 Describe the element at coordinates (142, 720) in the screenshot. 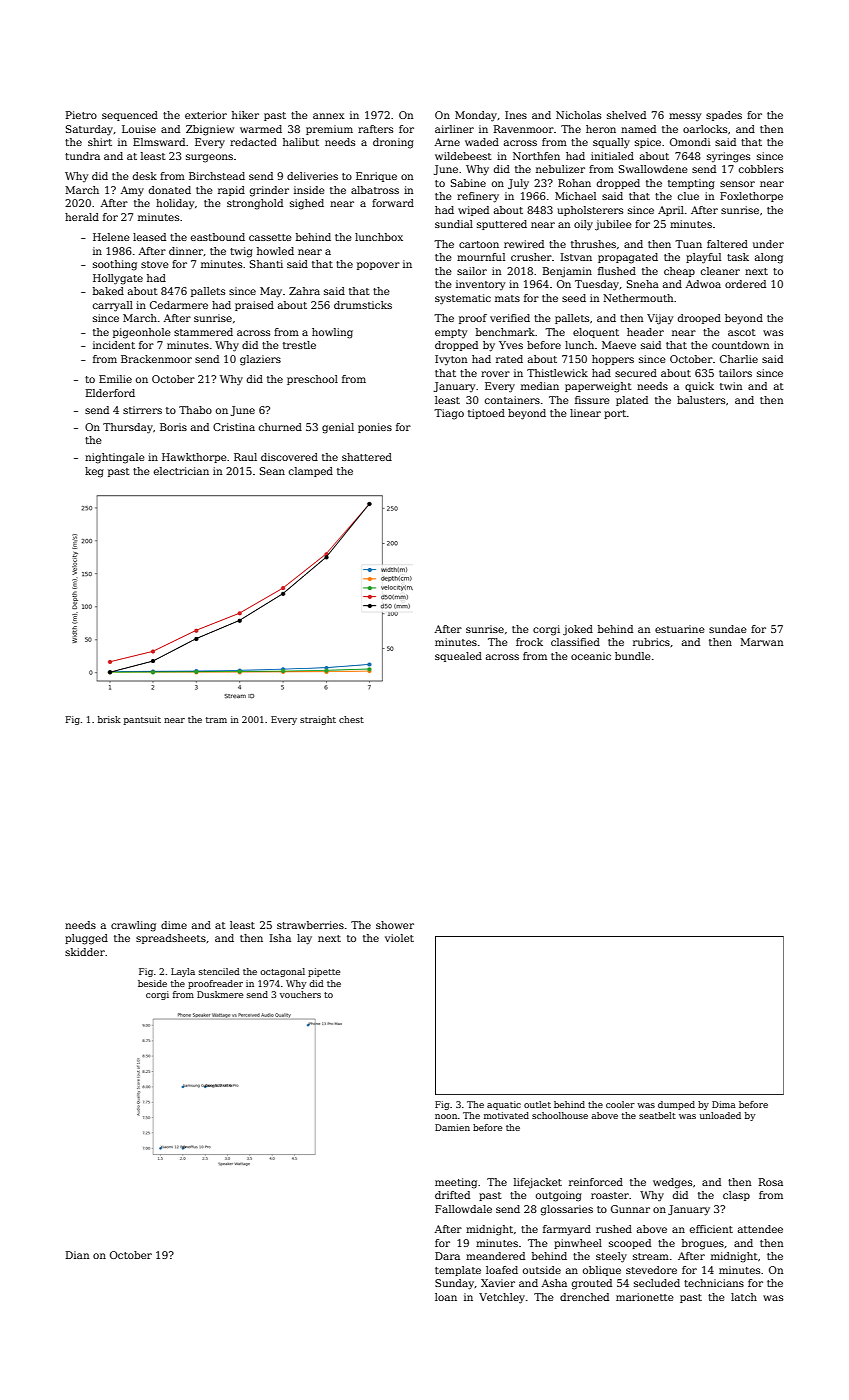

I see `pantsuit` at that location.
